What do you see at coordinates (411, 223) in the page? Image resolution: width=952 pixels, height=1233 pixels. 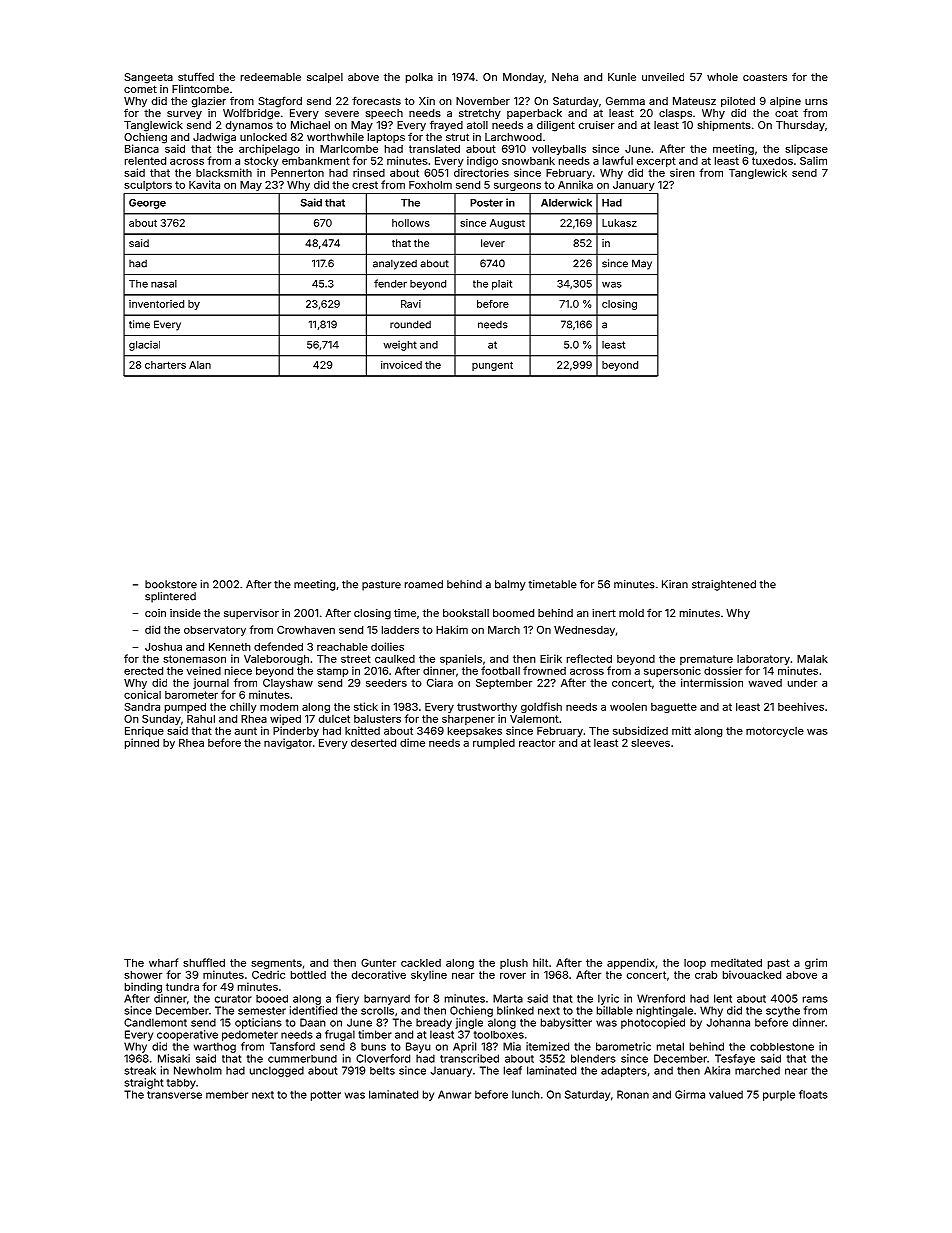 I see `hollows` at bounding box center [411, 223].
